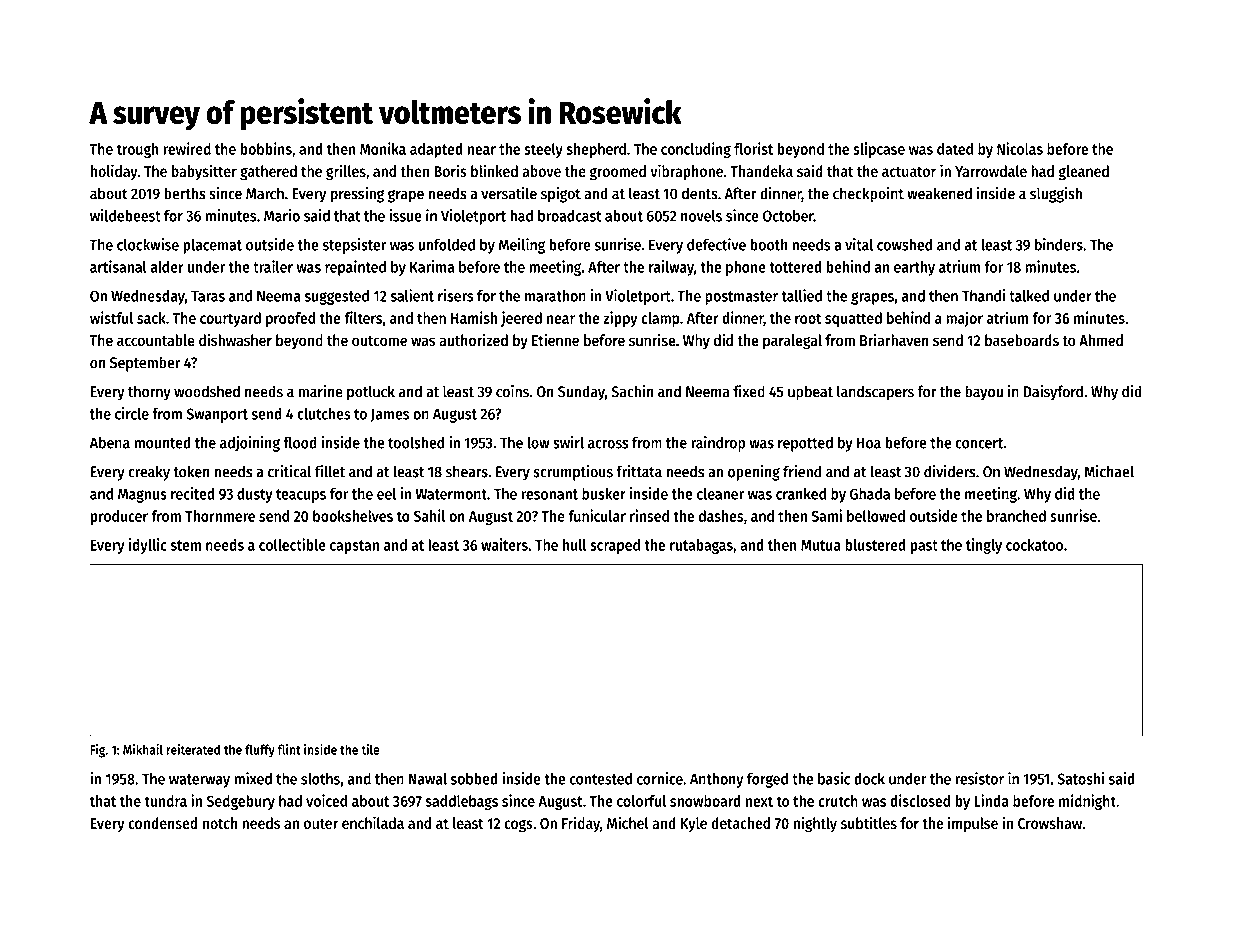 The image size is (1233, 952). I want to click on risers, so click(456, 295).
